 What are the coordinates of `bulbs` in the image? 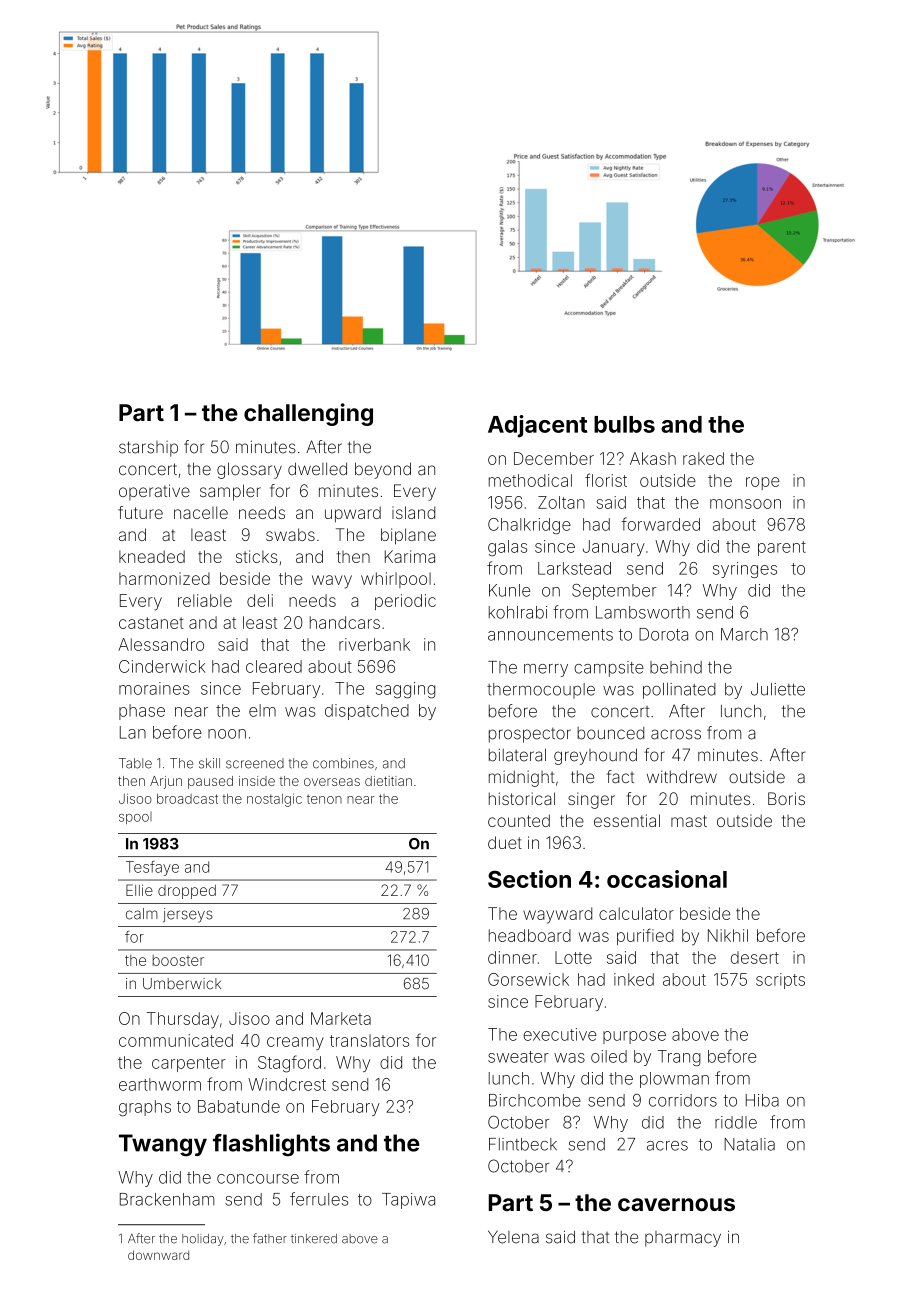 It's located at (624, 424).
